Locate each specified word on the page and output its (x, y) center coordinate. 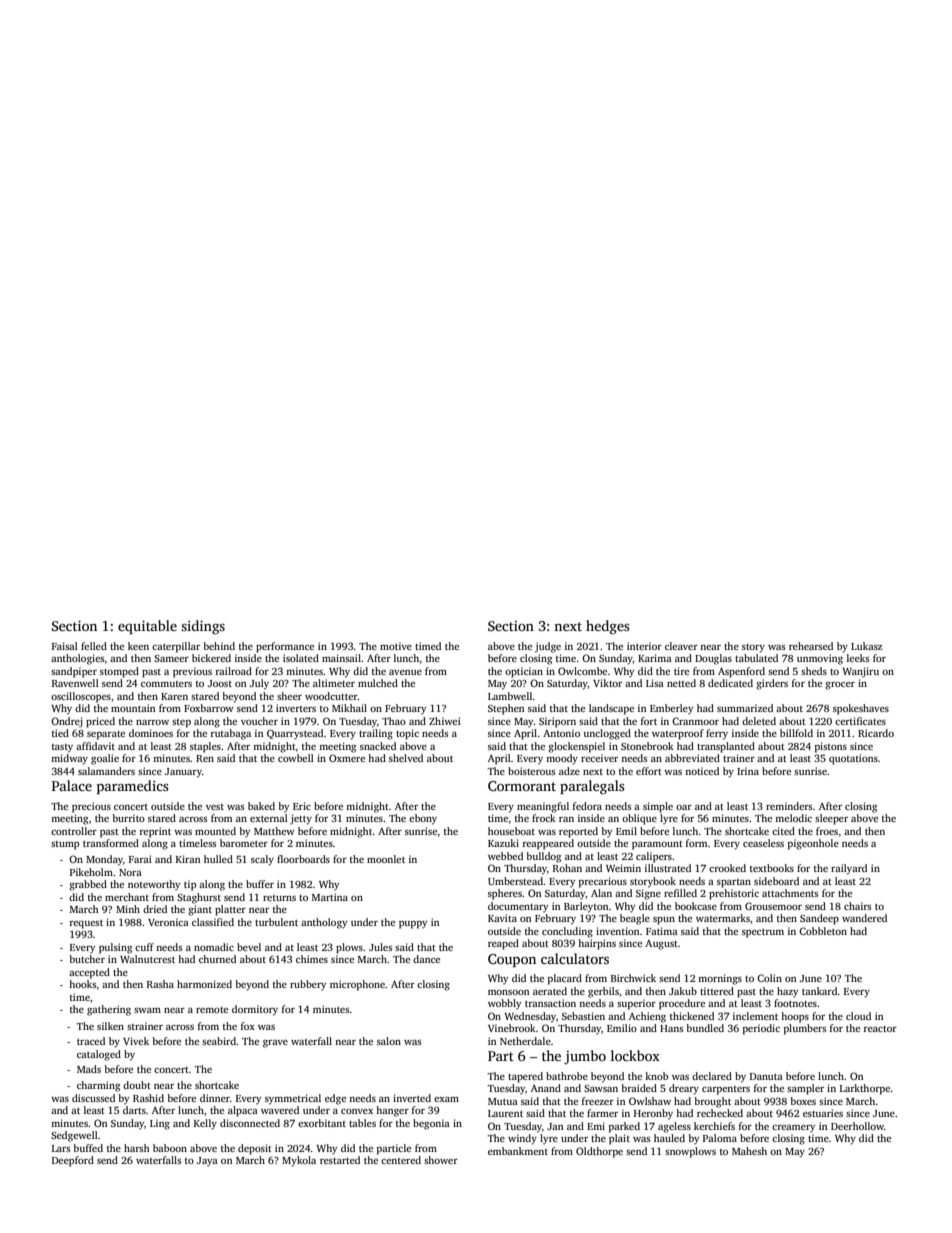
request (86, 924)
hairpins (597, 944)
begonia (431, 1124)
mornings (720, 979)
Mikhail (349, 708)
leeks (858, 658)
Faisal (65, 646)
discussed (93, 1098)
